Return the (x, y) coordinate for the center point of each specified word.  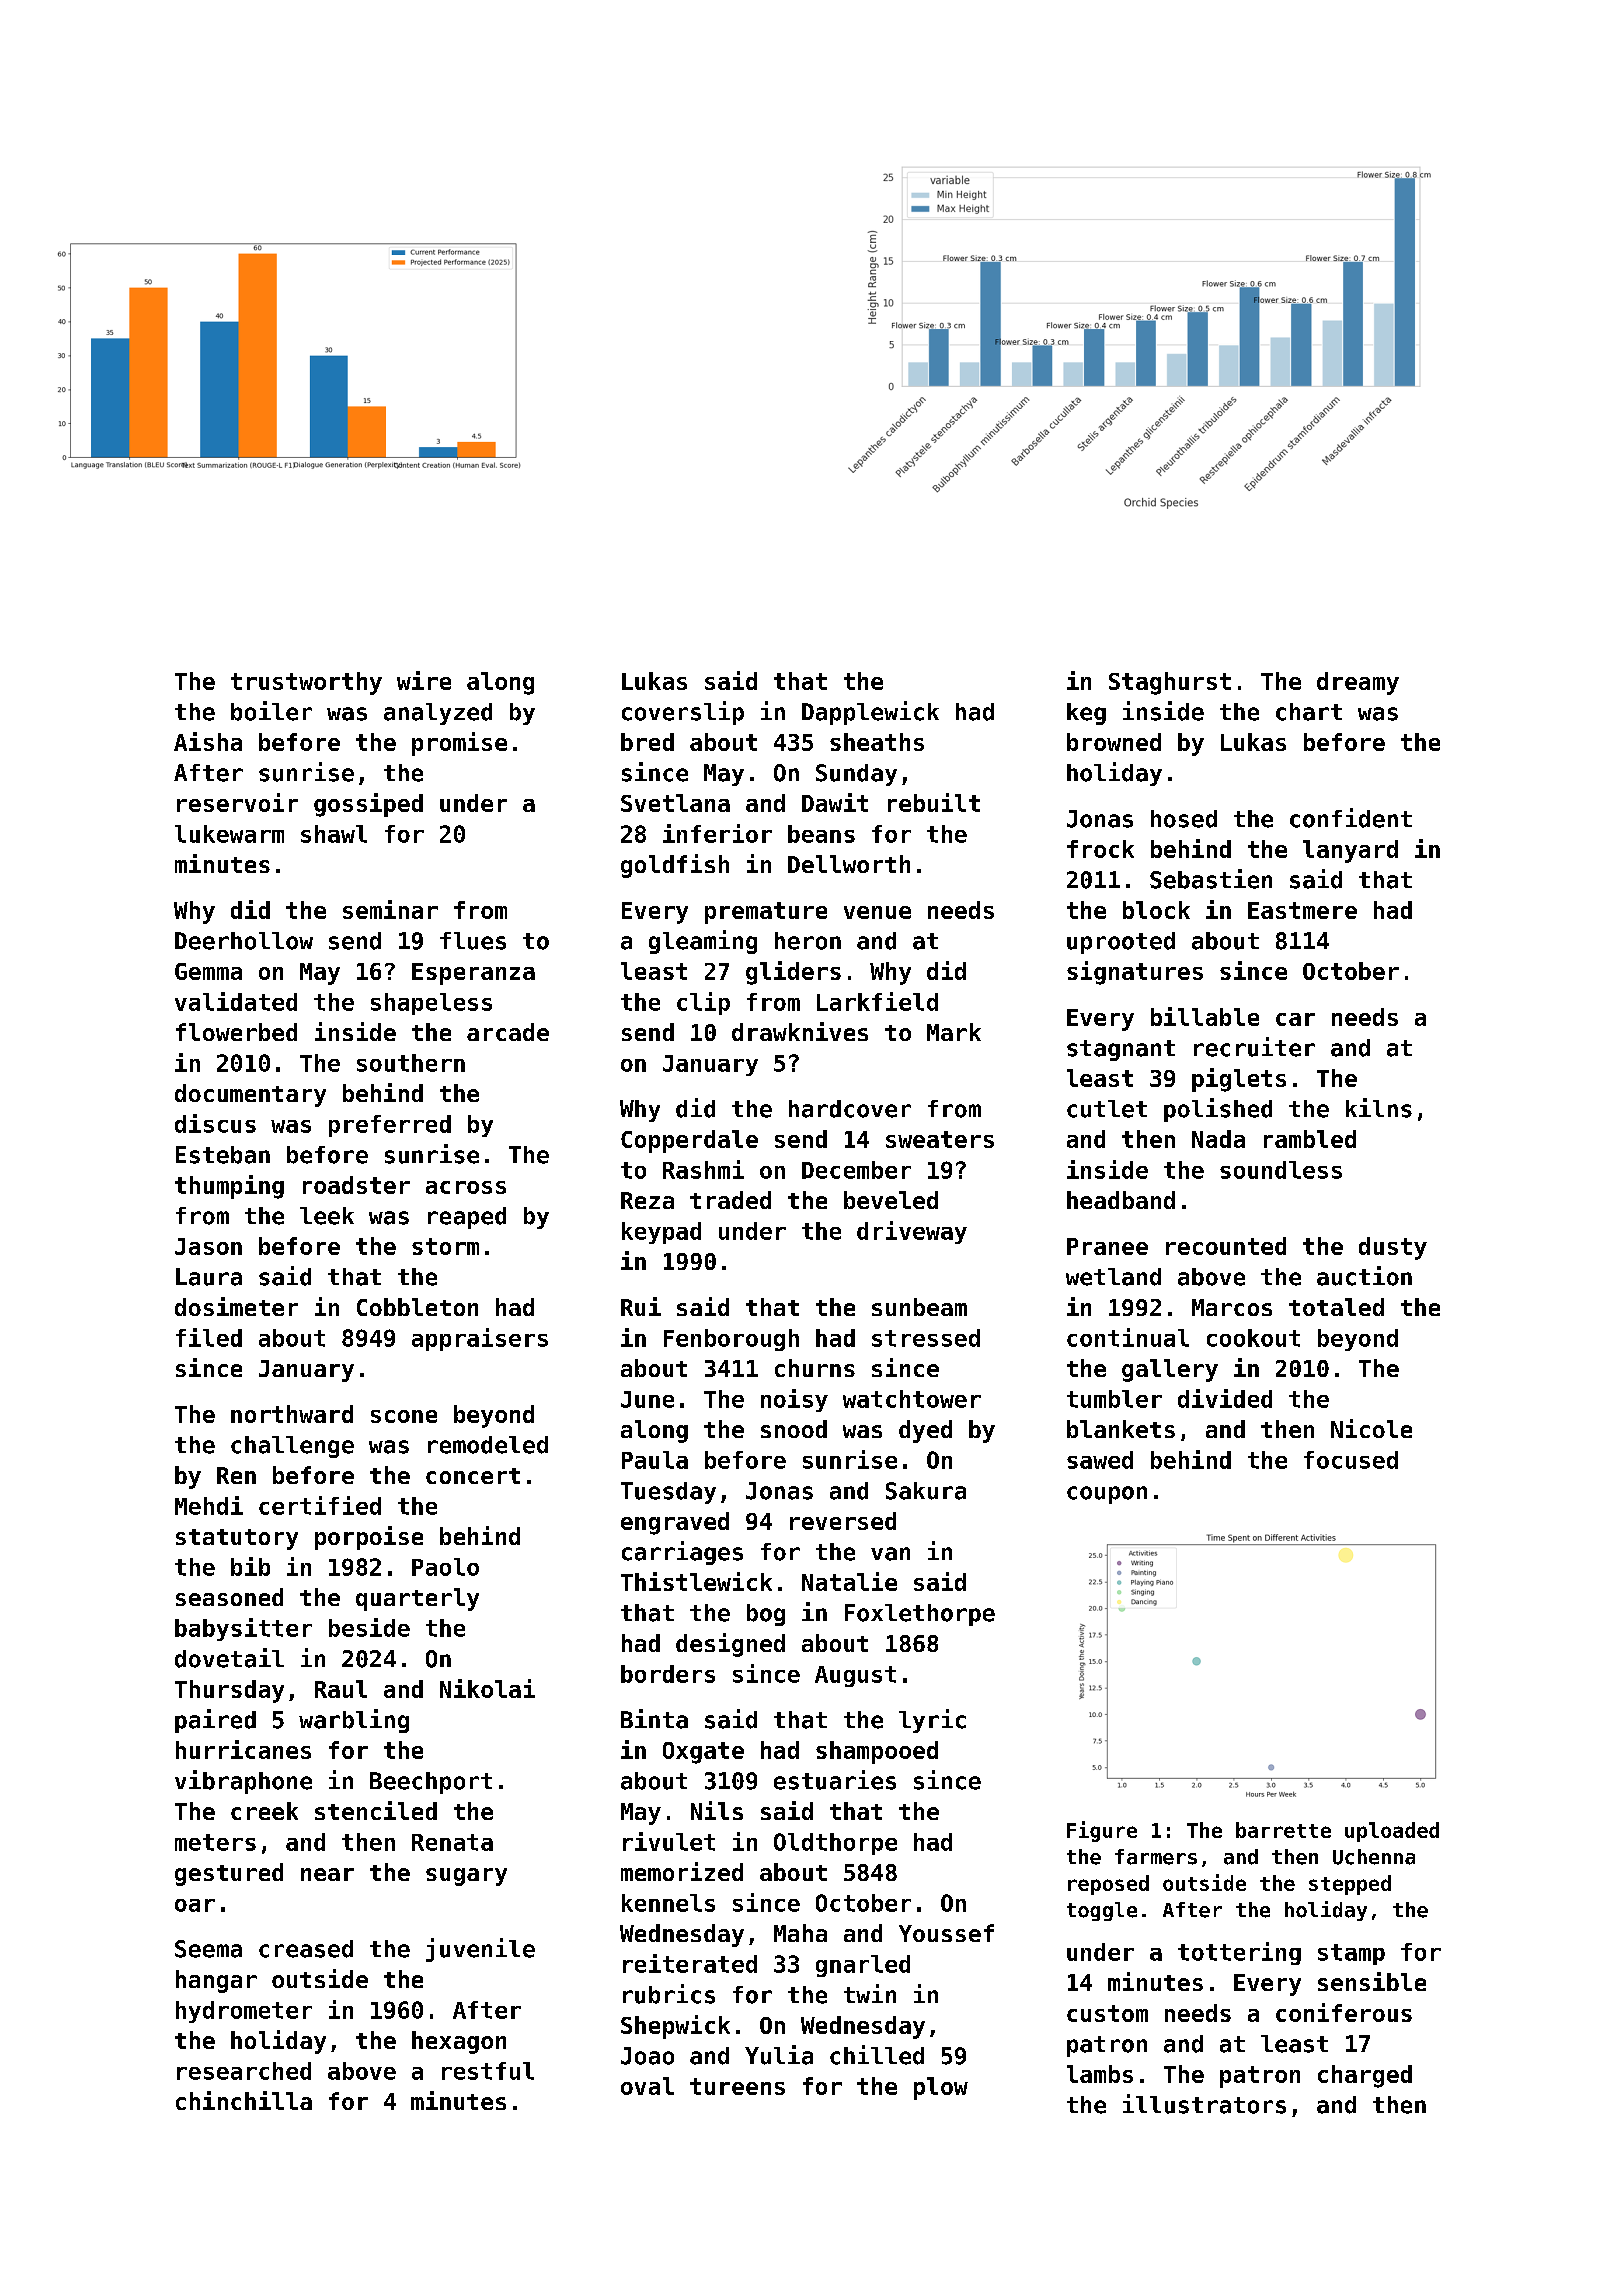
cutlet (1107, 1109)
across (466, 1187)
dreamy (1358, 683)
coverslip (683, 713)
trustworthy (306, 683)
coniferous (1344, 2012)
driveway (912, 1232)
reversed (843, 1521)
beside (369, 1627)
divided (1225, 1398)
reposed (1108, 1885)
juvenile (480, 1950)
